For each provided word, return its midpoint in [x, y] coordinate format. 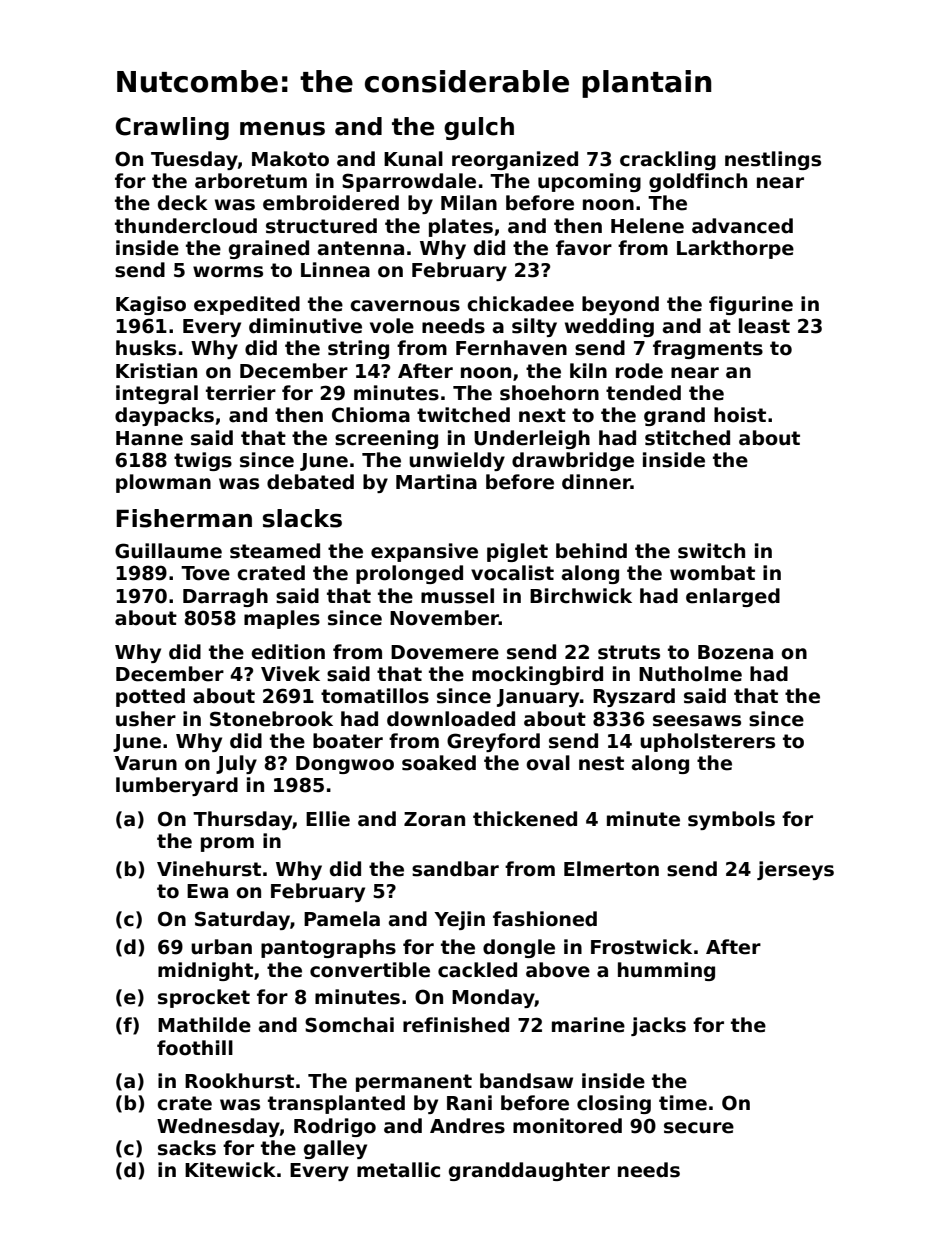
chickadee [520, 304]
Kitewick [230, 1170]
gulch [479, 128]
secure [699, 1128]
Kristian [156, 371]
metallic [398, 1170]
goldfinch [698, 182]
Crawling [172, 128]
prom [227, 844]
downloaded [451, 719]
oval [548, 763]
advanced [742, 226]
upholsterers [707, 742]
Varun [146, 763]
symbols [731, 820]
